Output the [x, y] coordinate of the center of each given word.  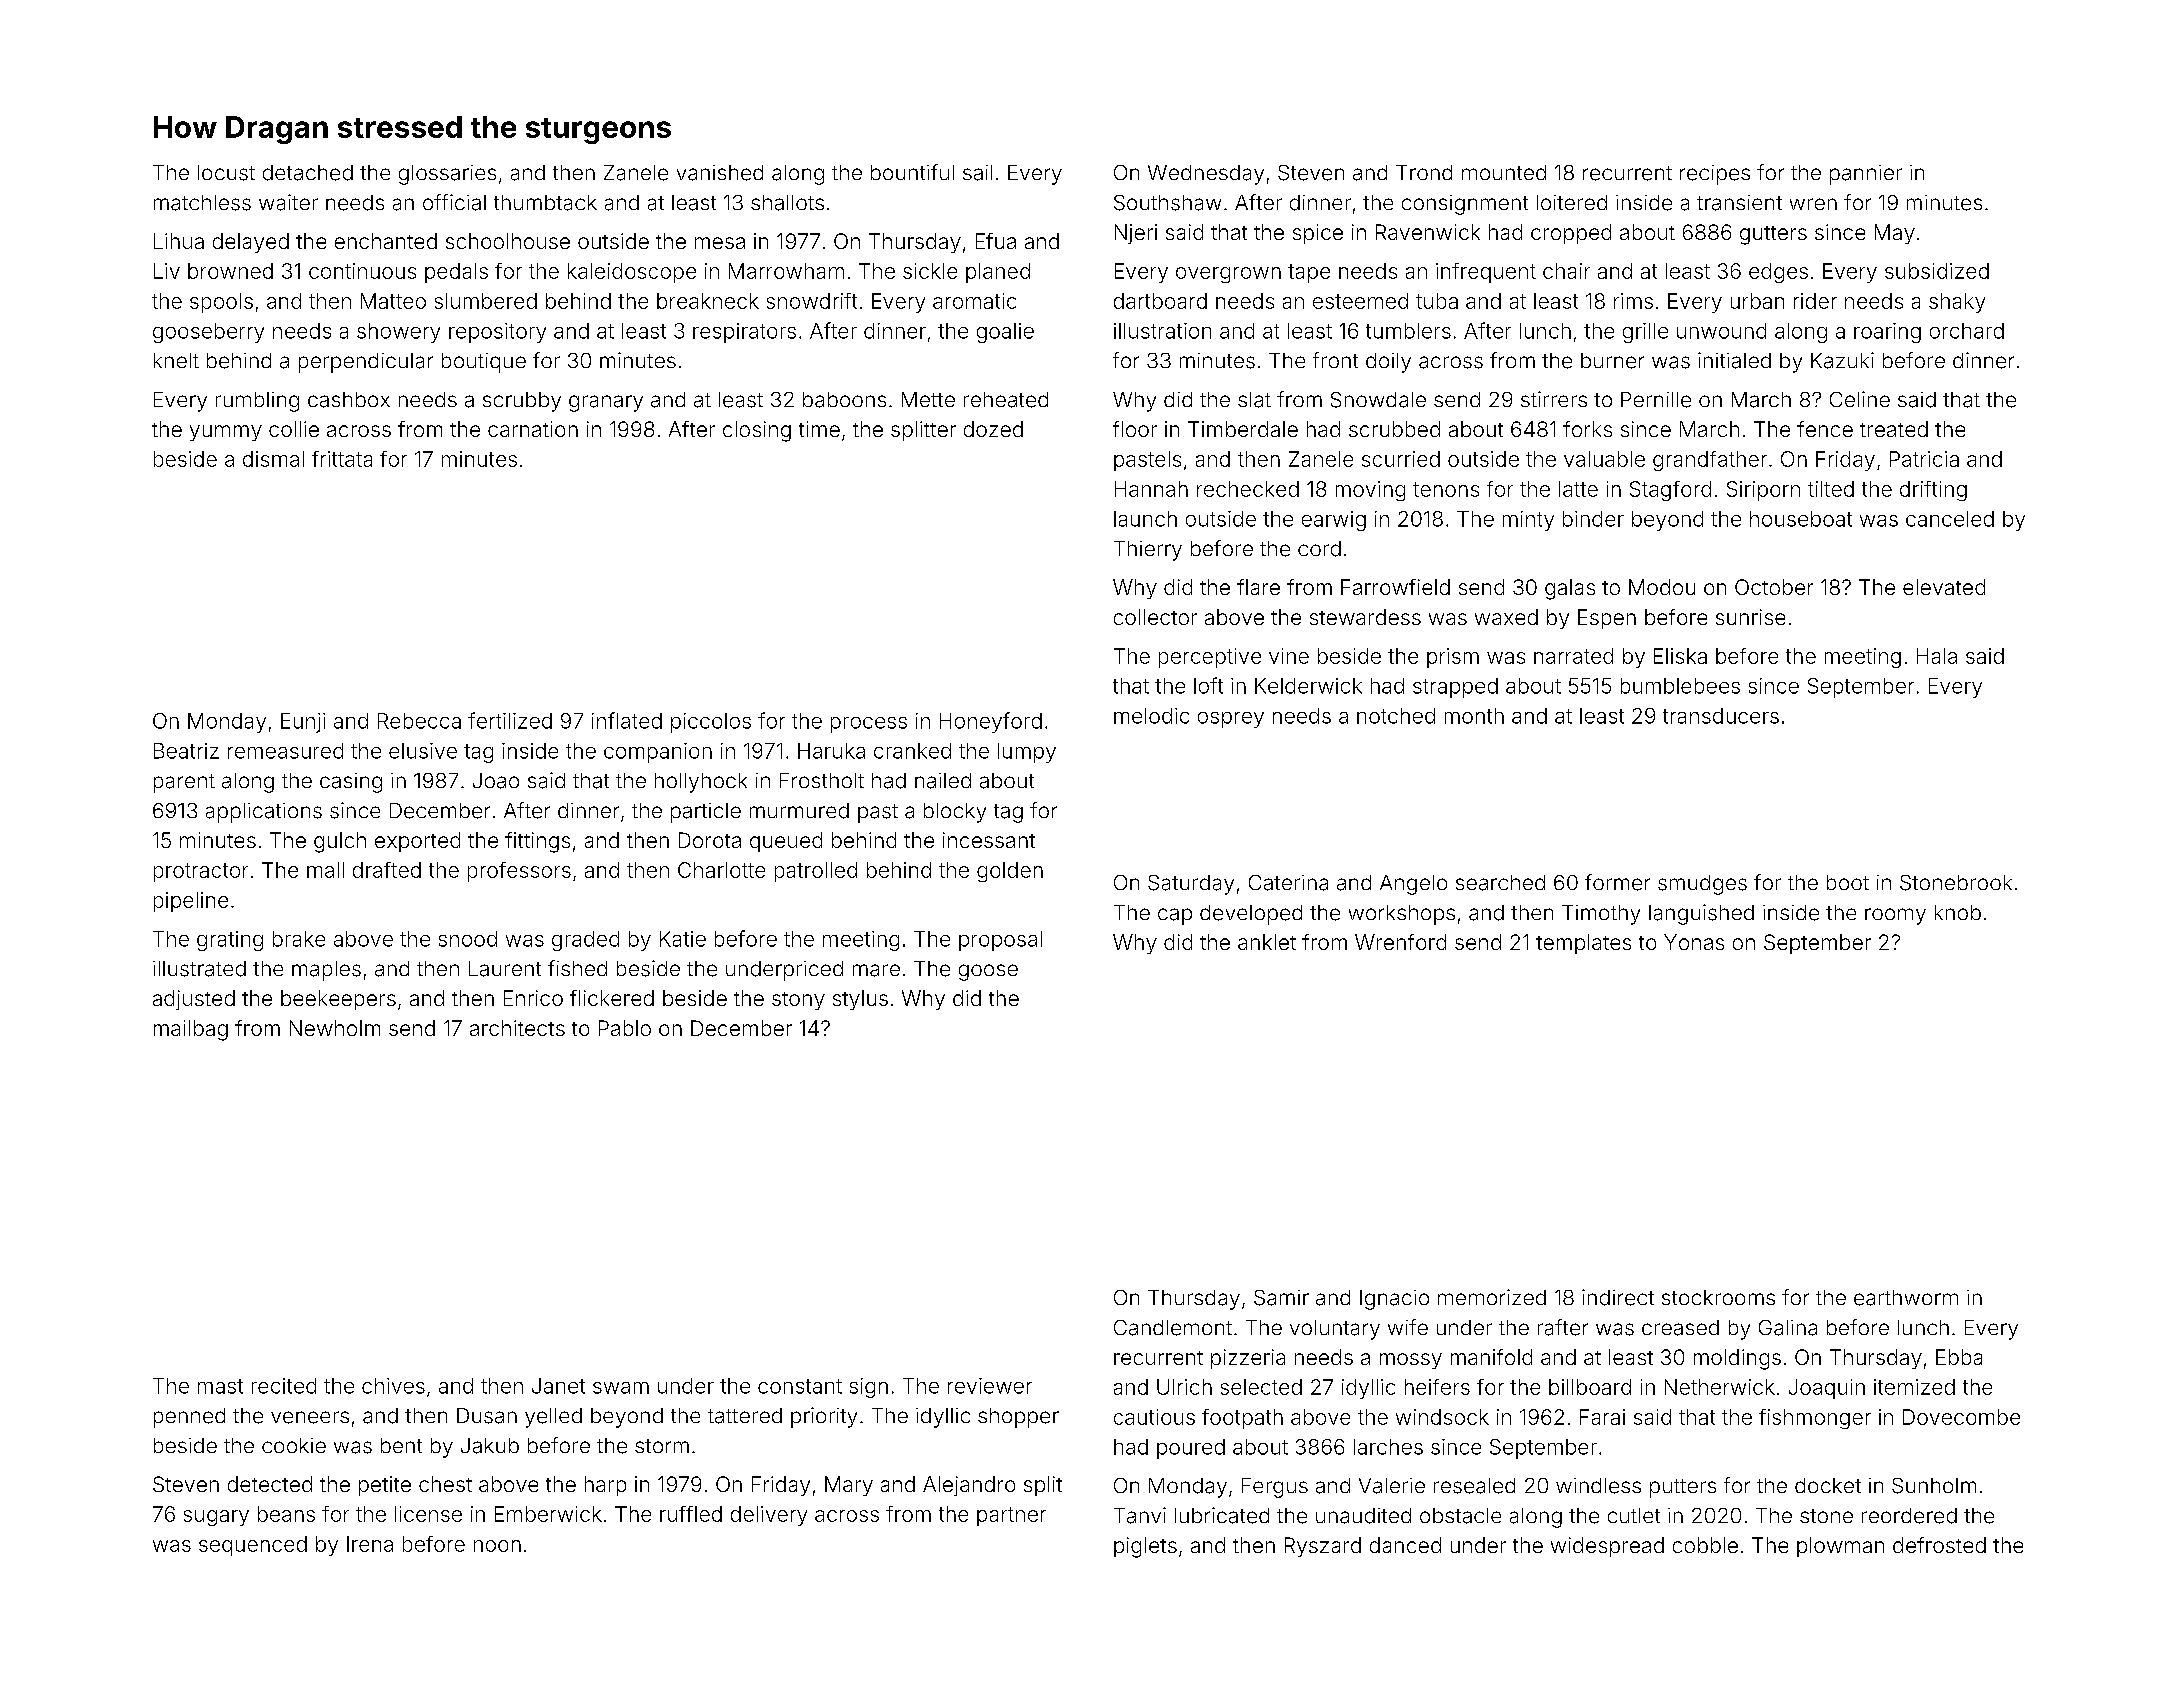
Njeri [1136, 234]
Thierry [1148, 551]
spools [221, 303]
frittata [342, 459]
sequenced [253, 1546]
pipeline [191, 902]
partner [1011, 1516]
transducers [1721, 716]
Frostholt [822, 780]
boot [1848, 882]
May [1895, 234]
